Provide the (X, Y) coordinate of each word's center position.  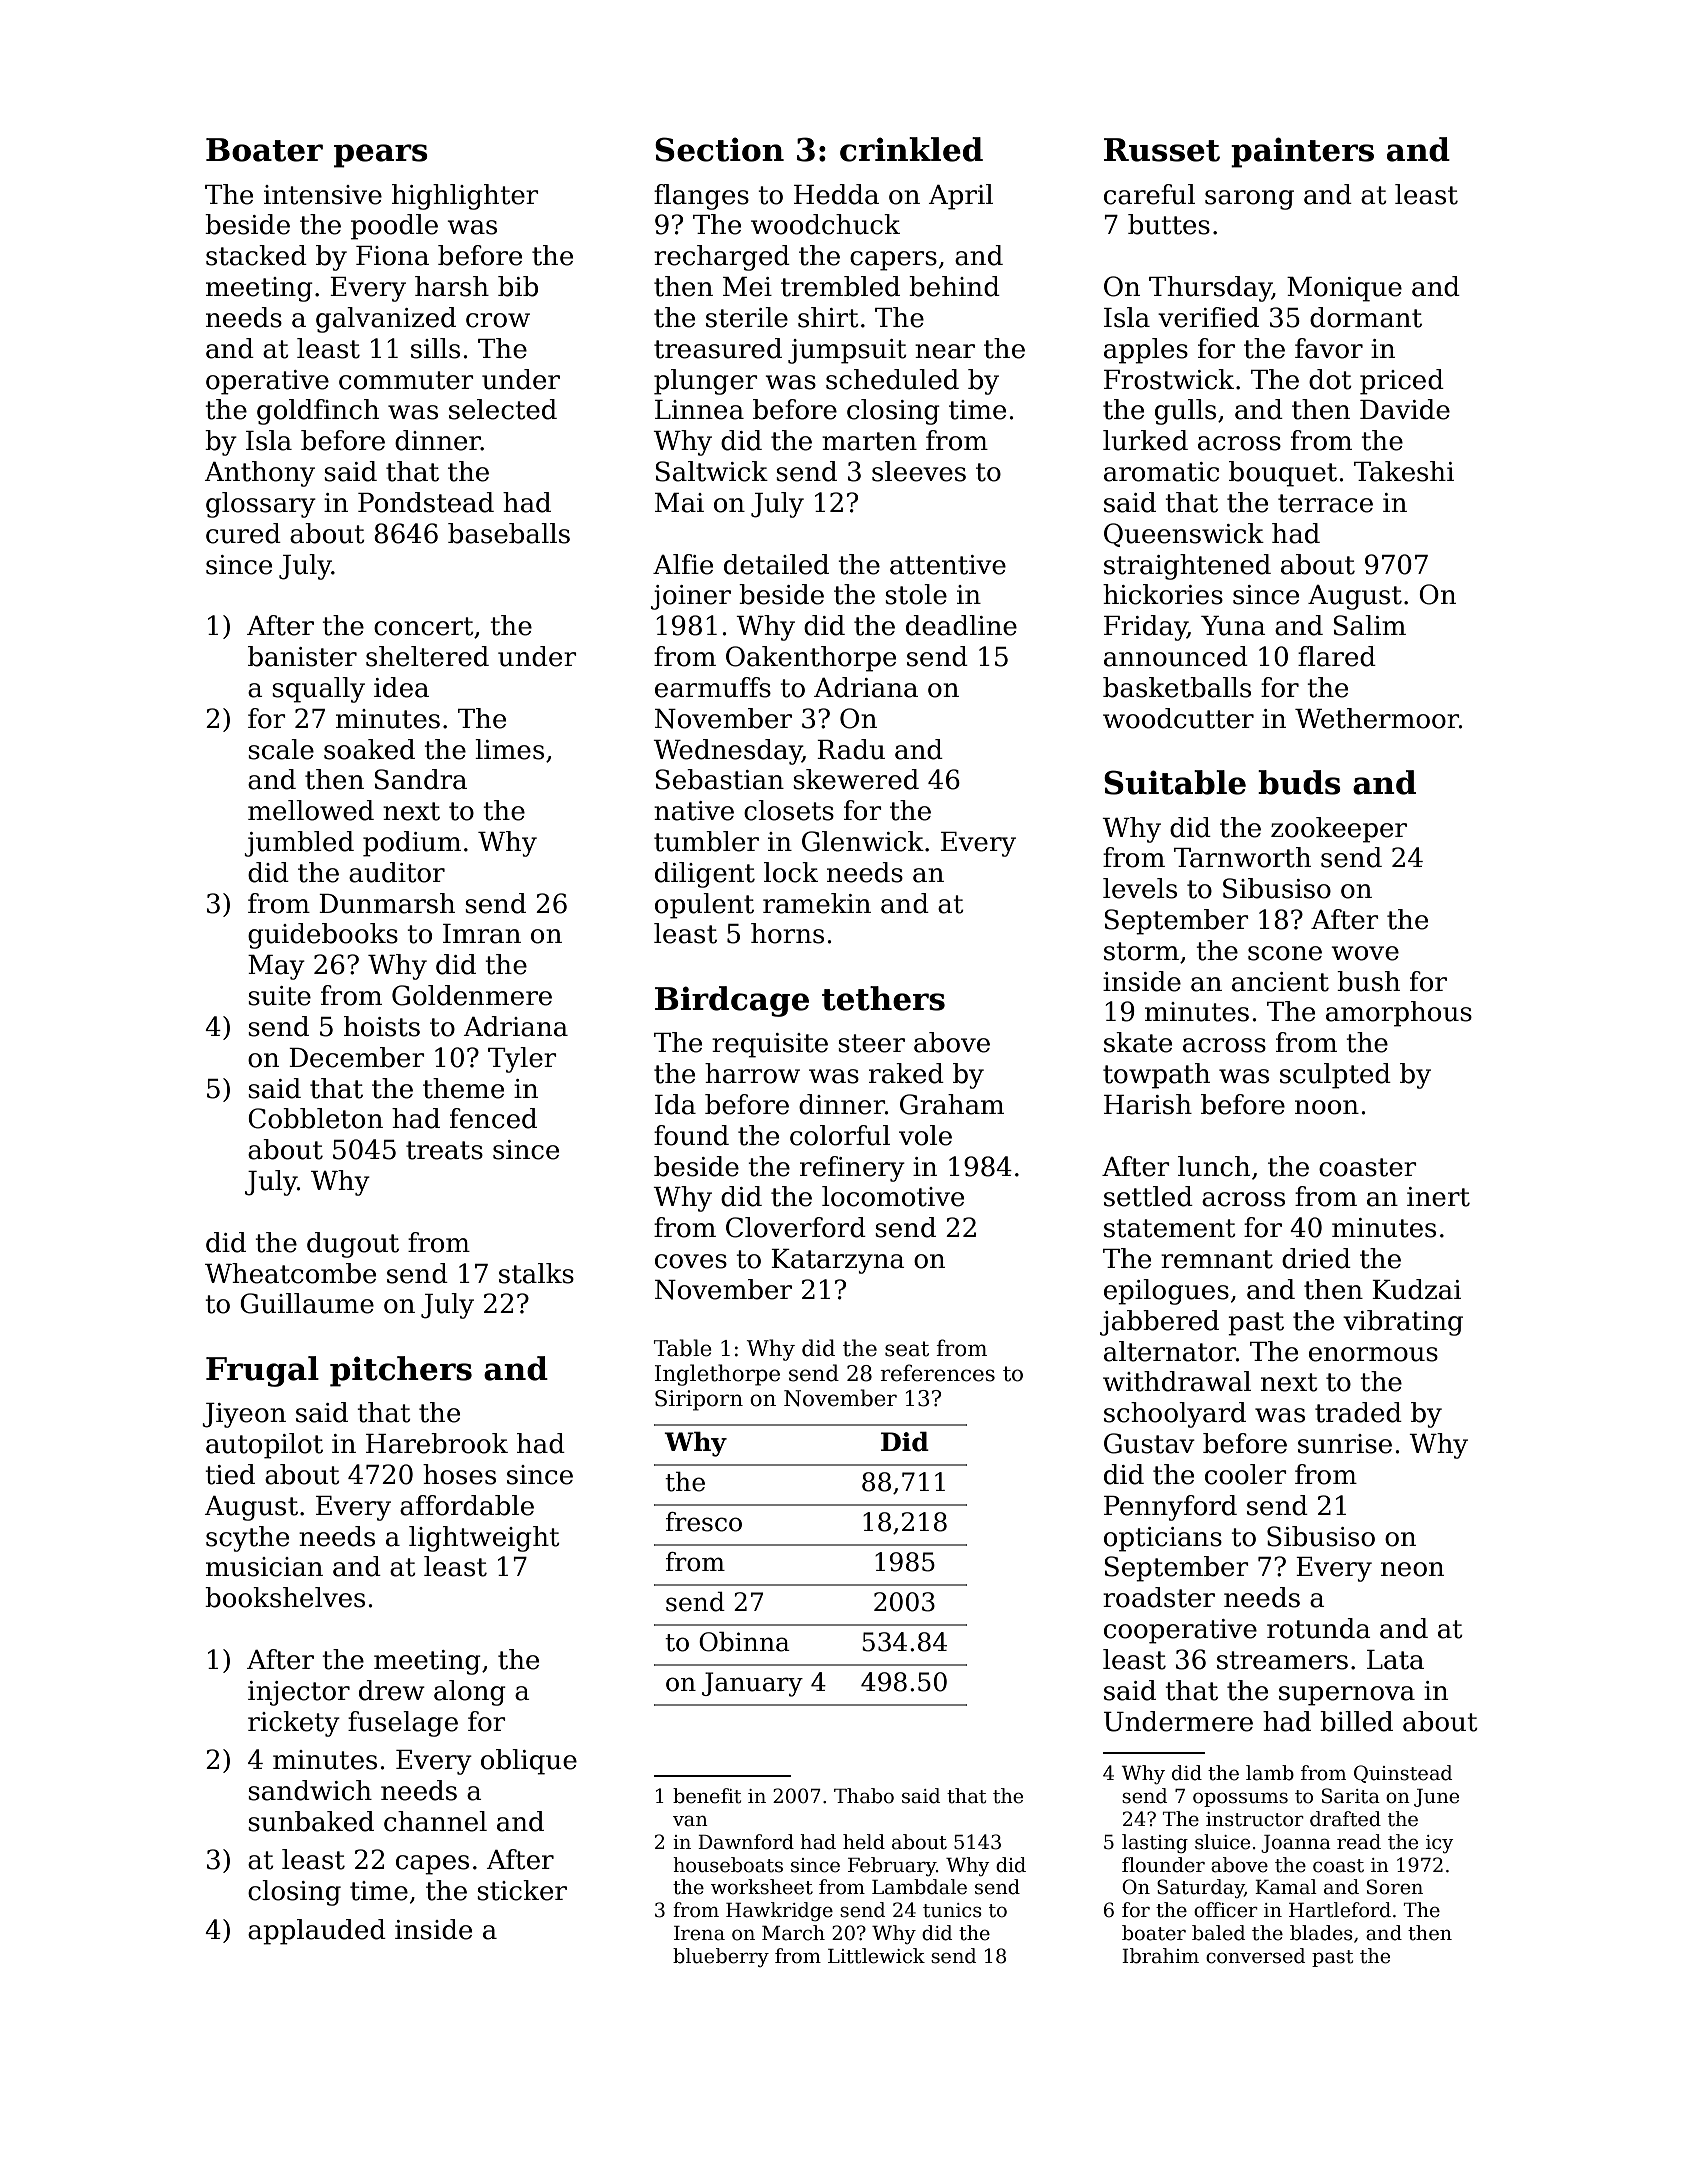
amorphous (1399, 1014)
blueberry (721, 1957)
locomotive (893, 1196)
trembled (840, 286)
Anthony (259, 474)
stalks (536, 1273)
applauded (317, 1932)
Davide (1405, 409)
